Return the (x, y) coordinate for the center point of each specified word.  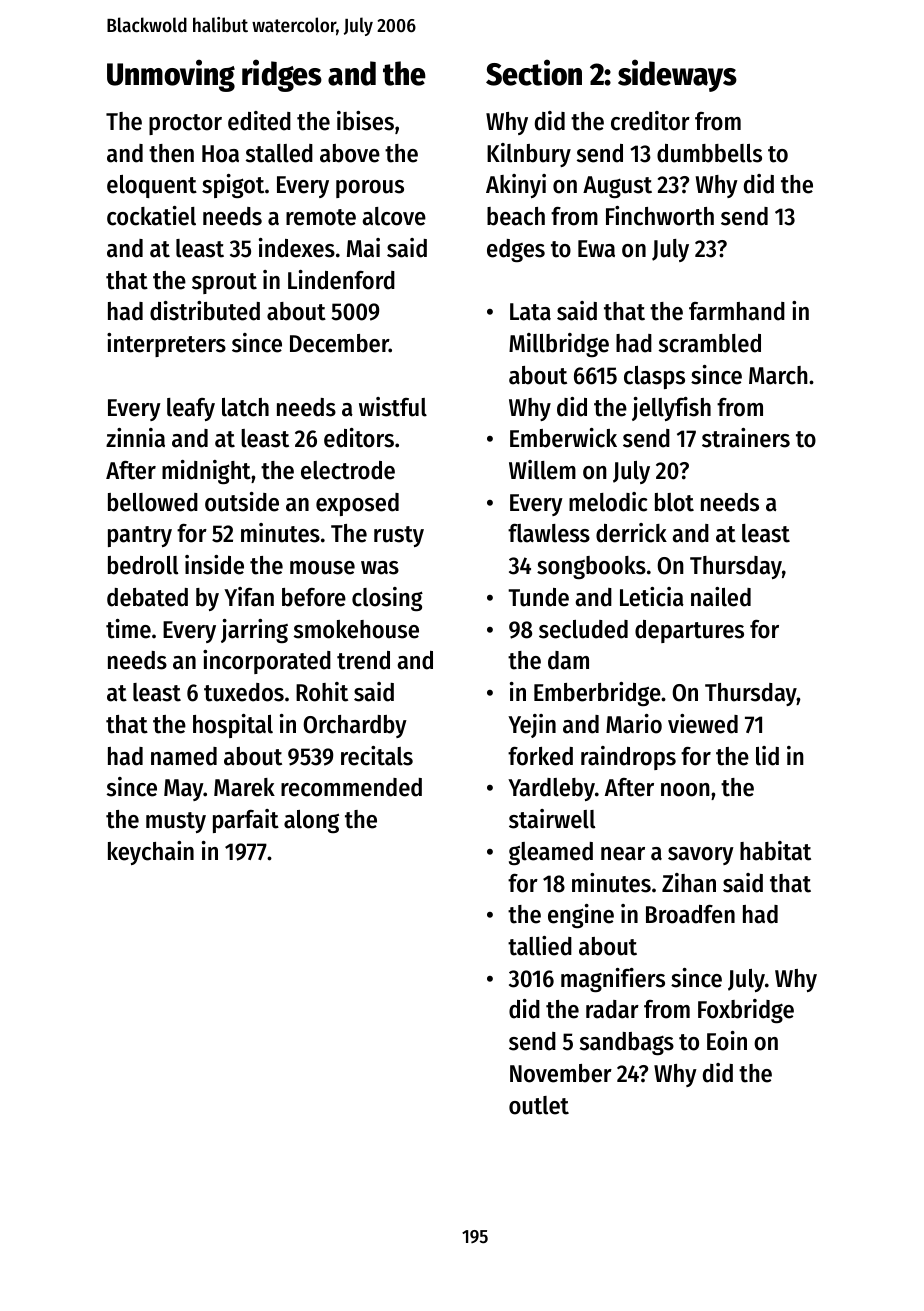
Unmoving (171, 75)
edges (516, 250)
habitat (775, 851)
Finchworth (660, 216)
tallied (540, 946)
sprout (224, 283)
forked (540, 756)
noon (685, 790)
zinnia (135, 438)
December (339, 343)
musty (176, 822)
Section (534, 72)
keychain (151, 853)
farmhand (737, 311)
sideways (677, 75)
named (184, 756)
